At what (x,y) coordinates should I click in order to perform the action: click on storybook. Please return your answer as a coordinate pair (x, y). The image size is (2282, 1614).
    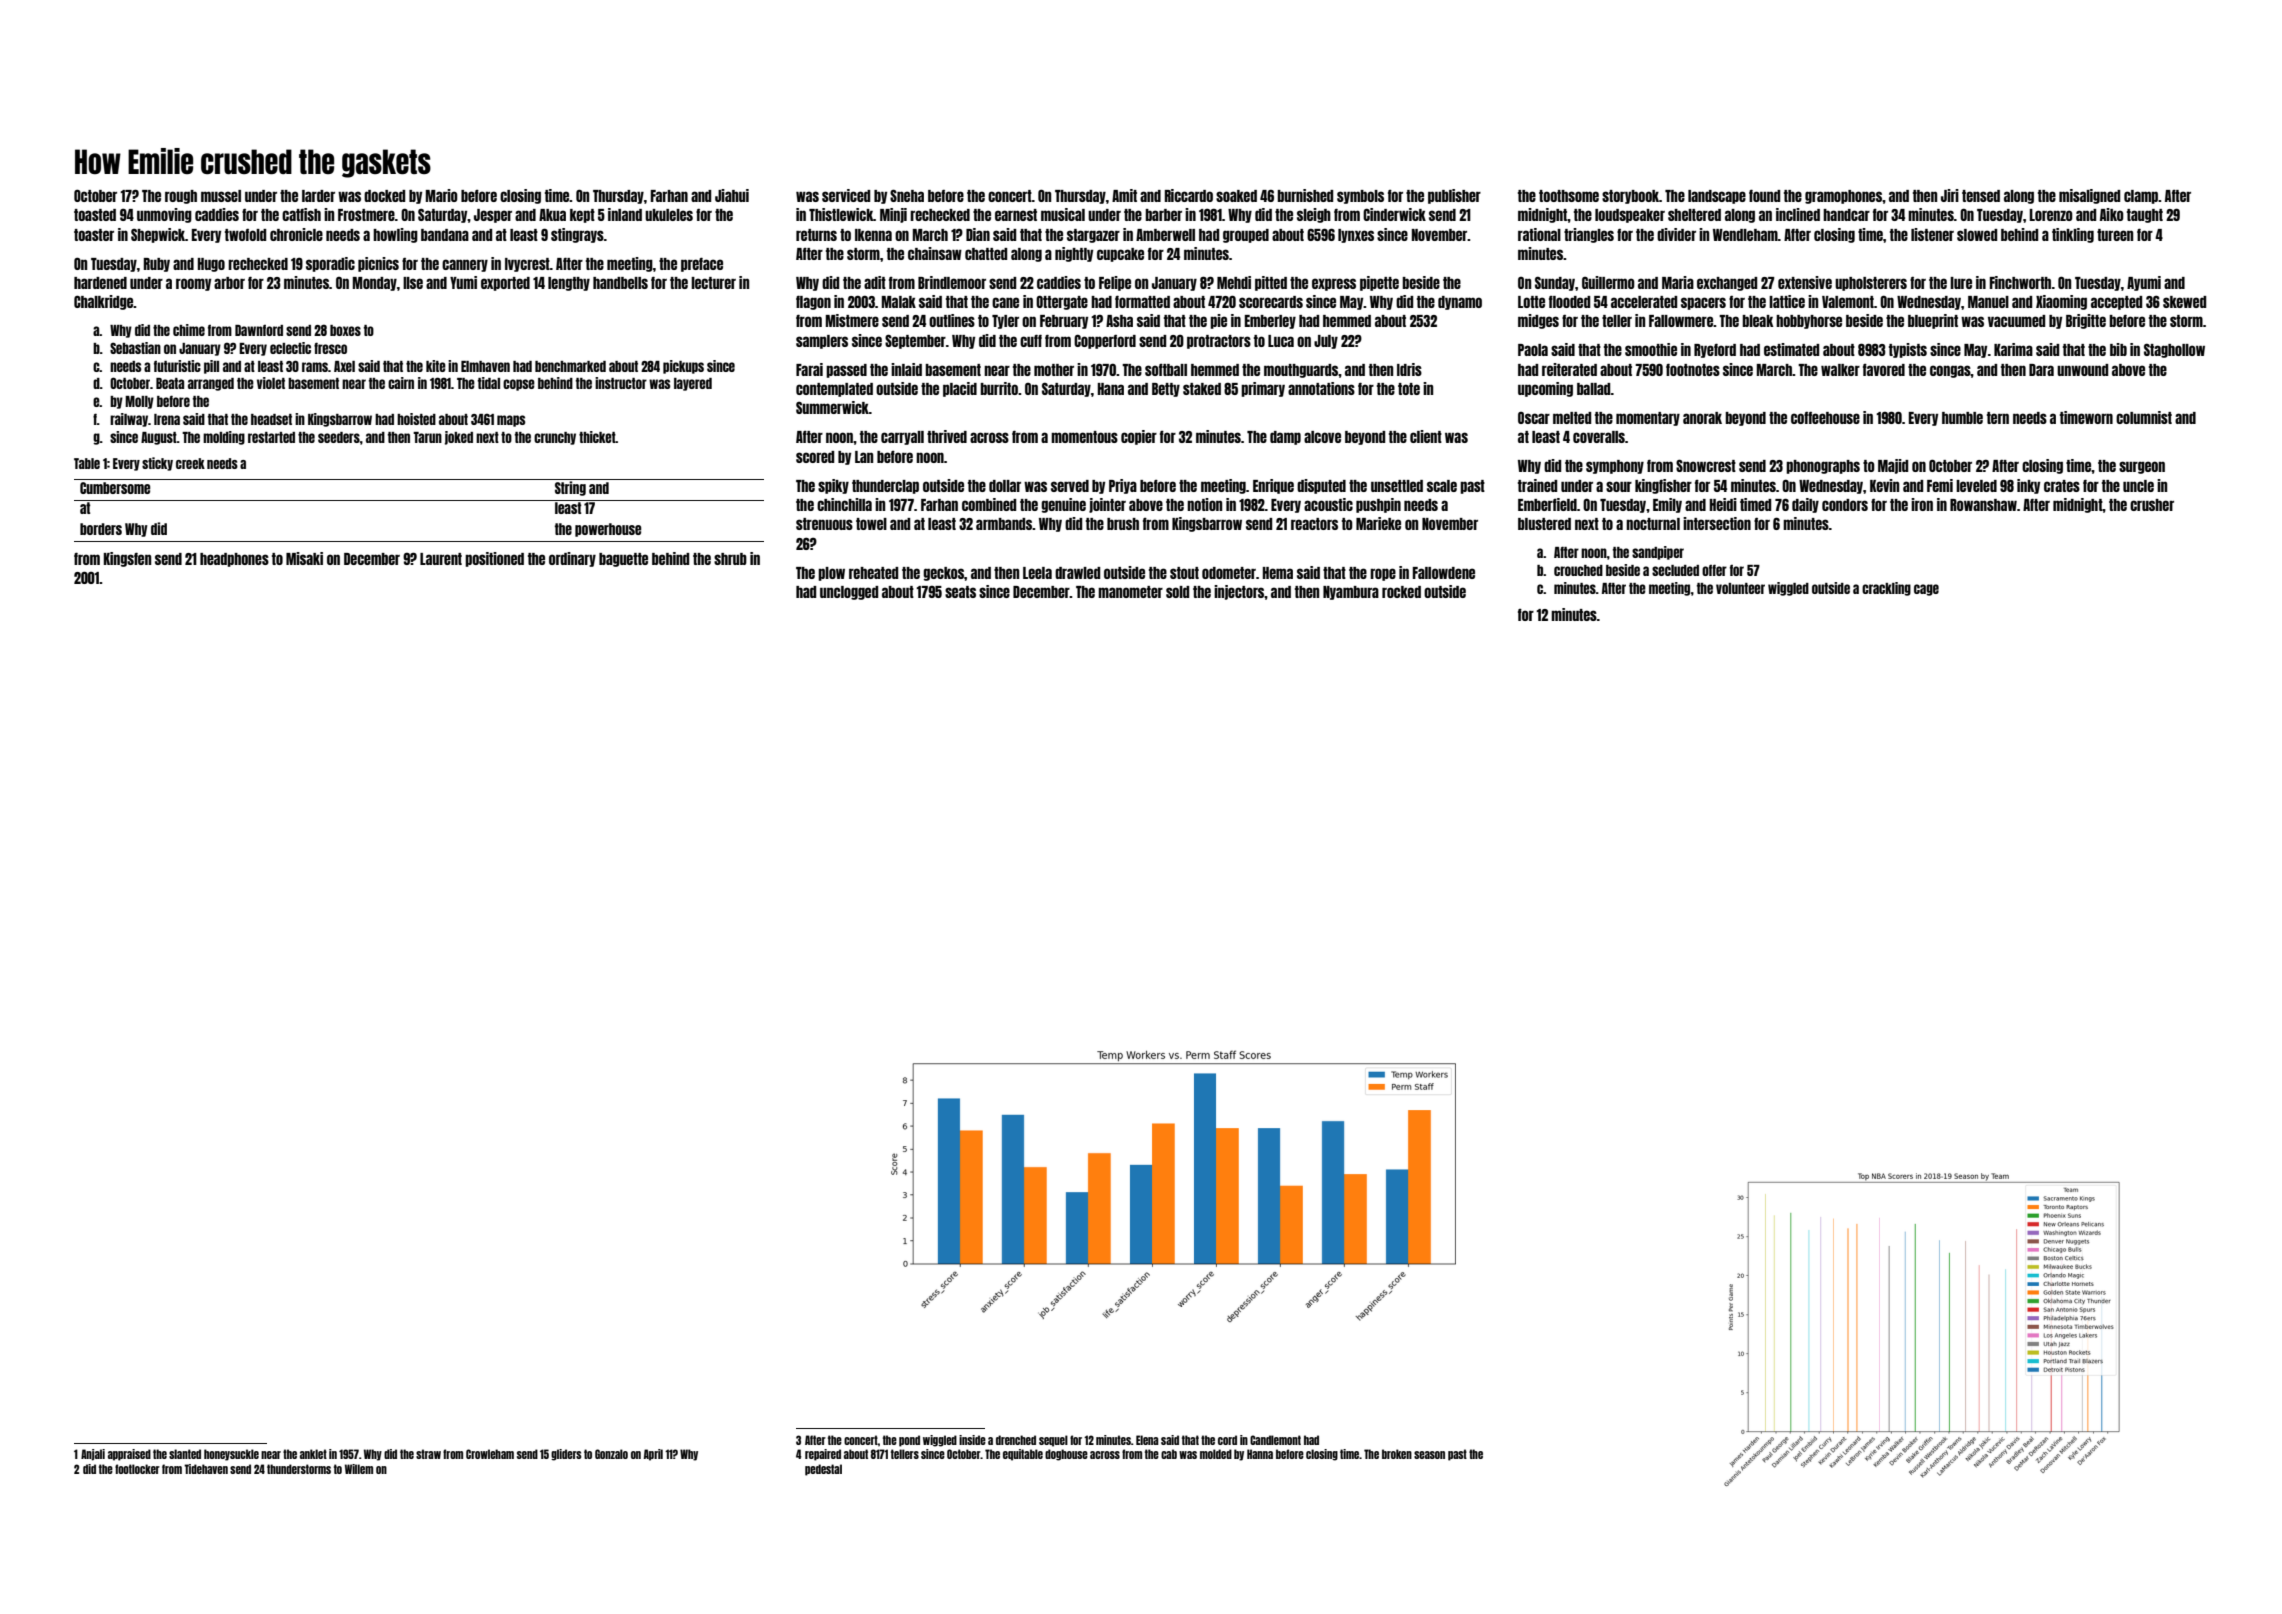
    Looking at the image, I should click on (1630, 197).
